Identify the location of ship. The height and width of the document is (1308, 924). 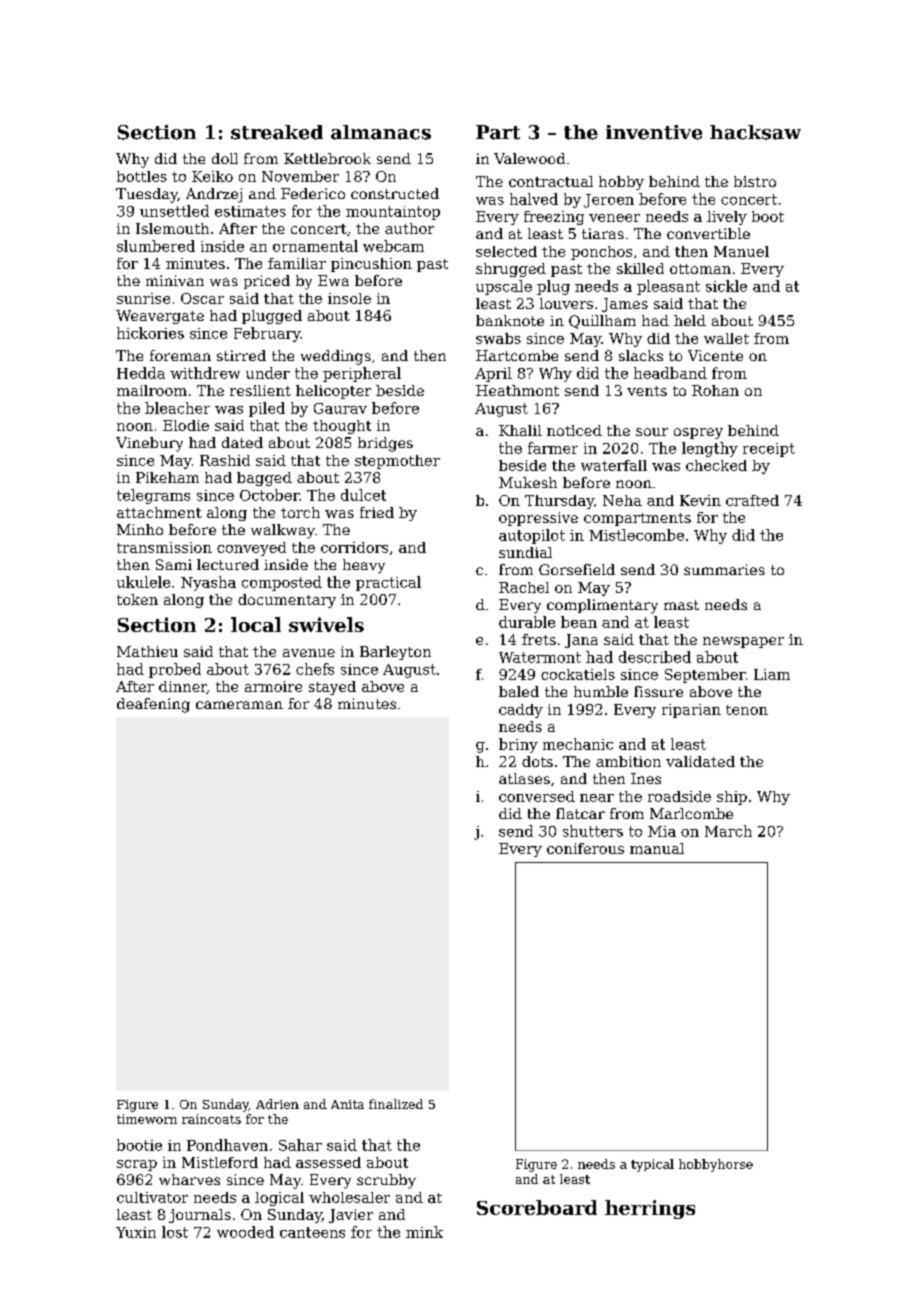
(732, 798).
